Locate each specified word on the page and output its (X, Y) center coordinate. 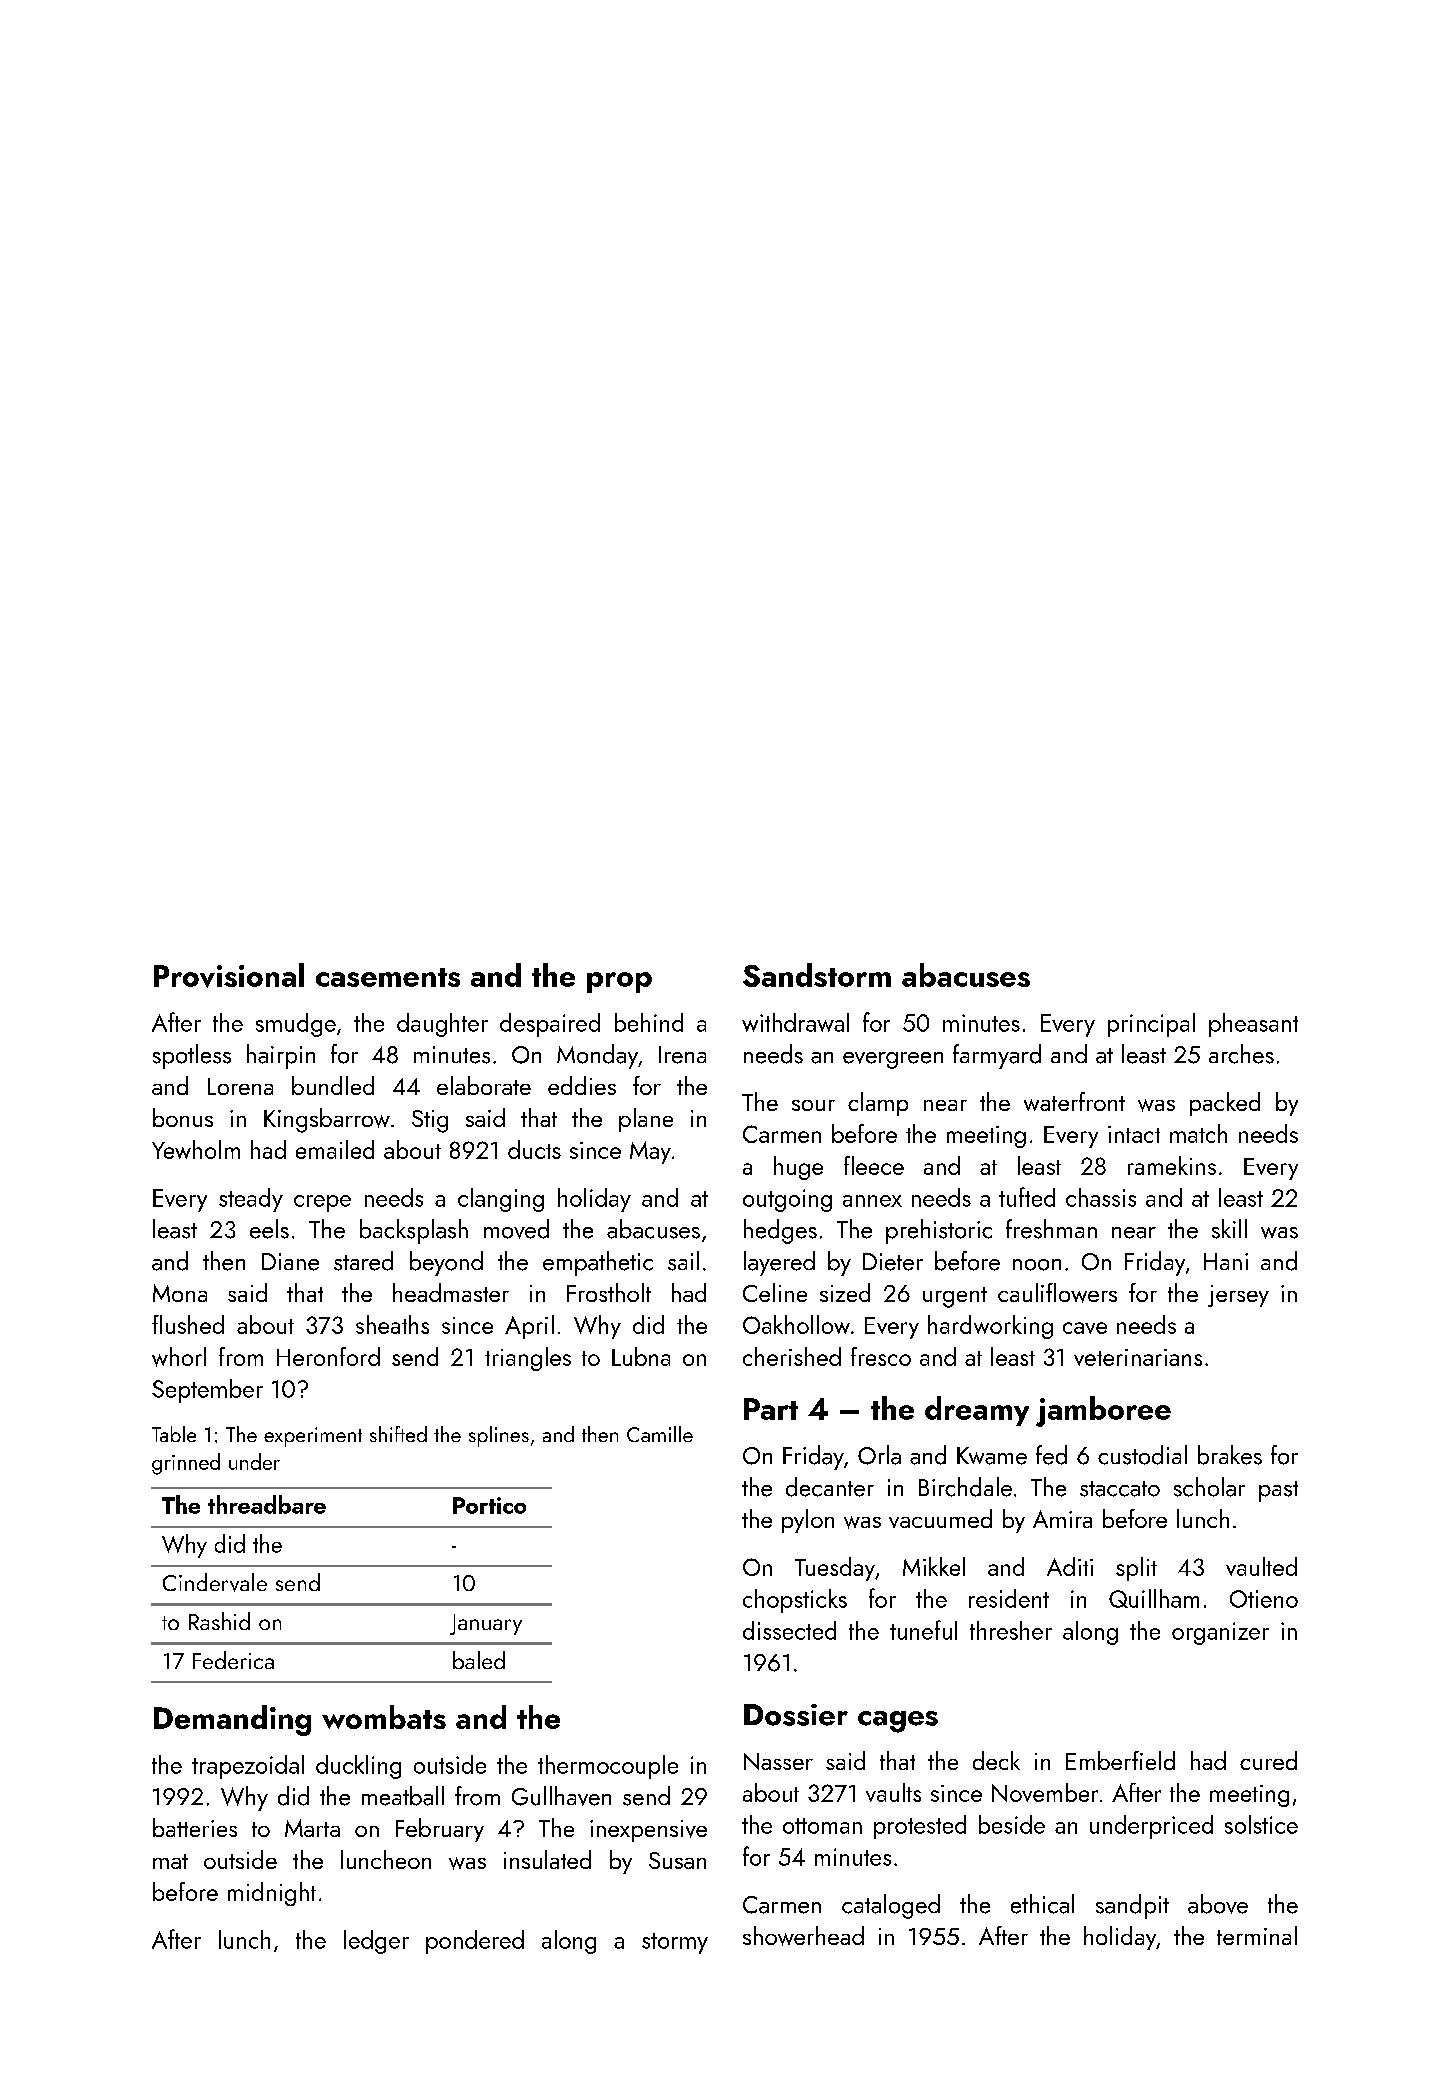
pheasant (1253, 1025)
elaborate (484, 1085)
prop (619, 982)
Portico (489, 1505)
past (1278, 1491)
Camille (660, 1434)
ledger (376, 1942)
